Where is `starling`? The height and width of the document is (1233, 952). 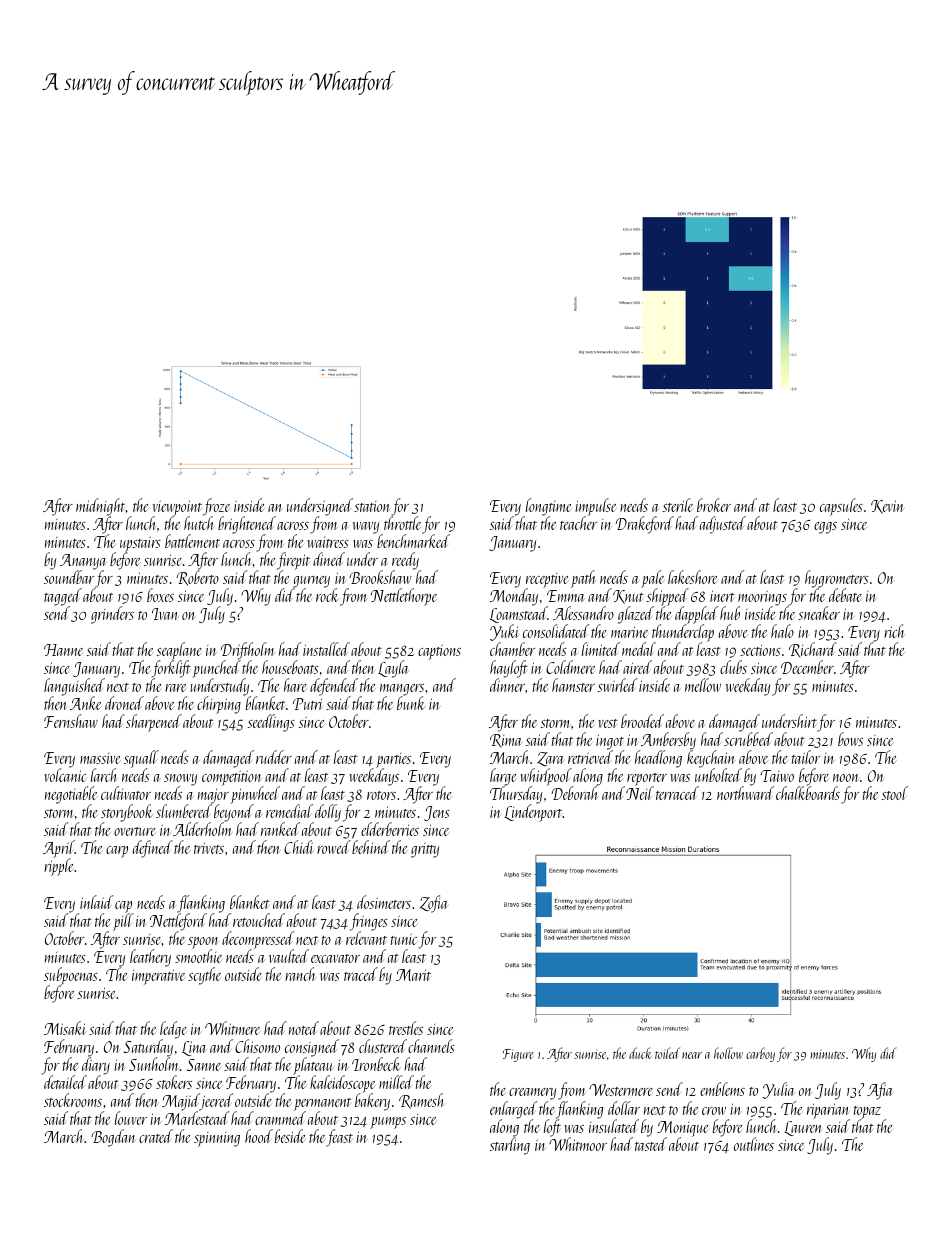 starling is located at coordinates (510, 1146).
